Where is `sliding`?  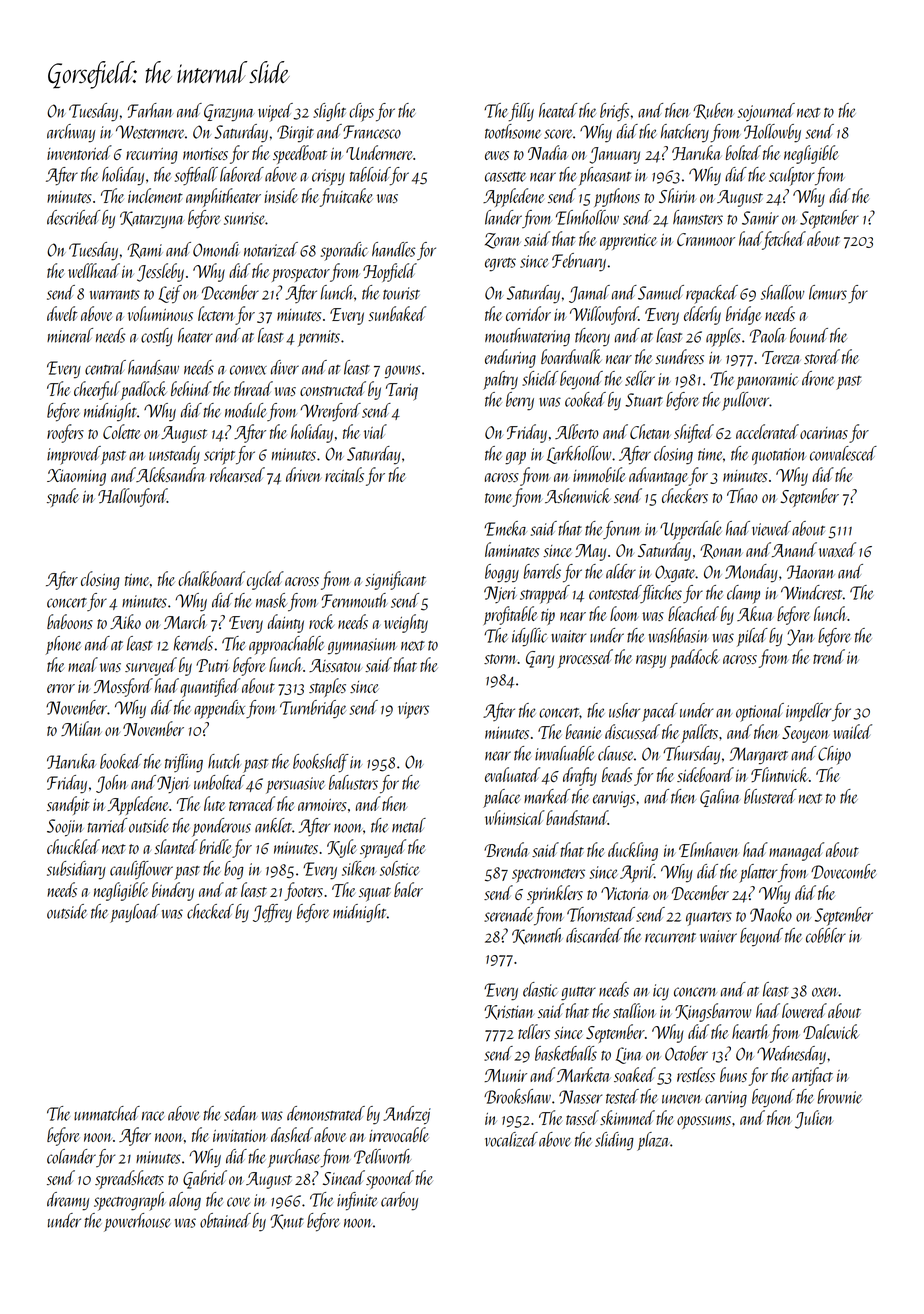 sliding is located at coordinates (614, 1141).
